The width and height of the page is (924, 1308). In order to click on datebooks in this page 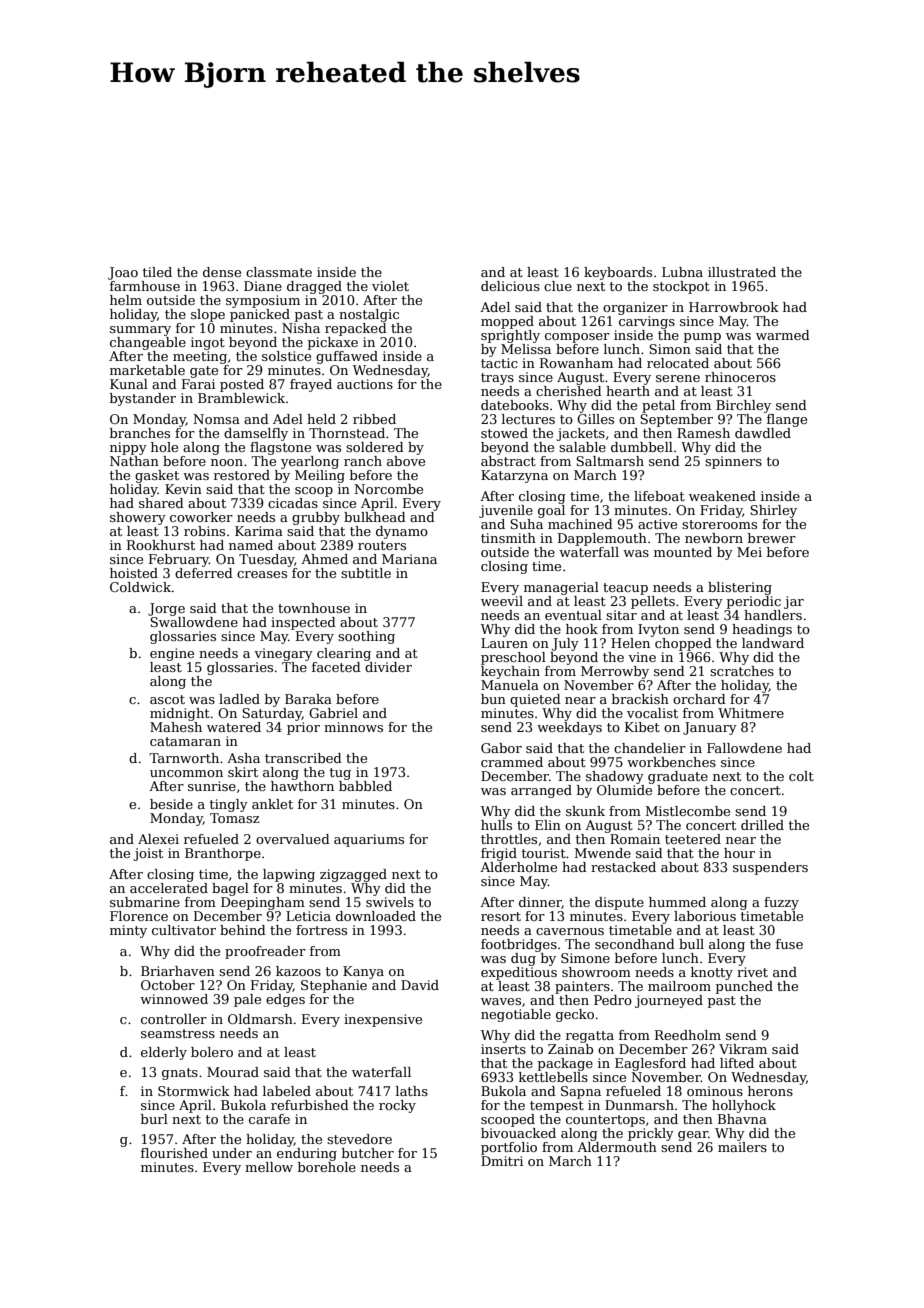, I will do `click(515, 405)`.
